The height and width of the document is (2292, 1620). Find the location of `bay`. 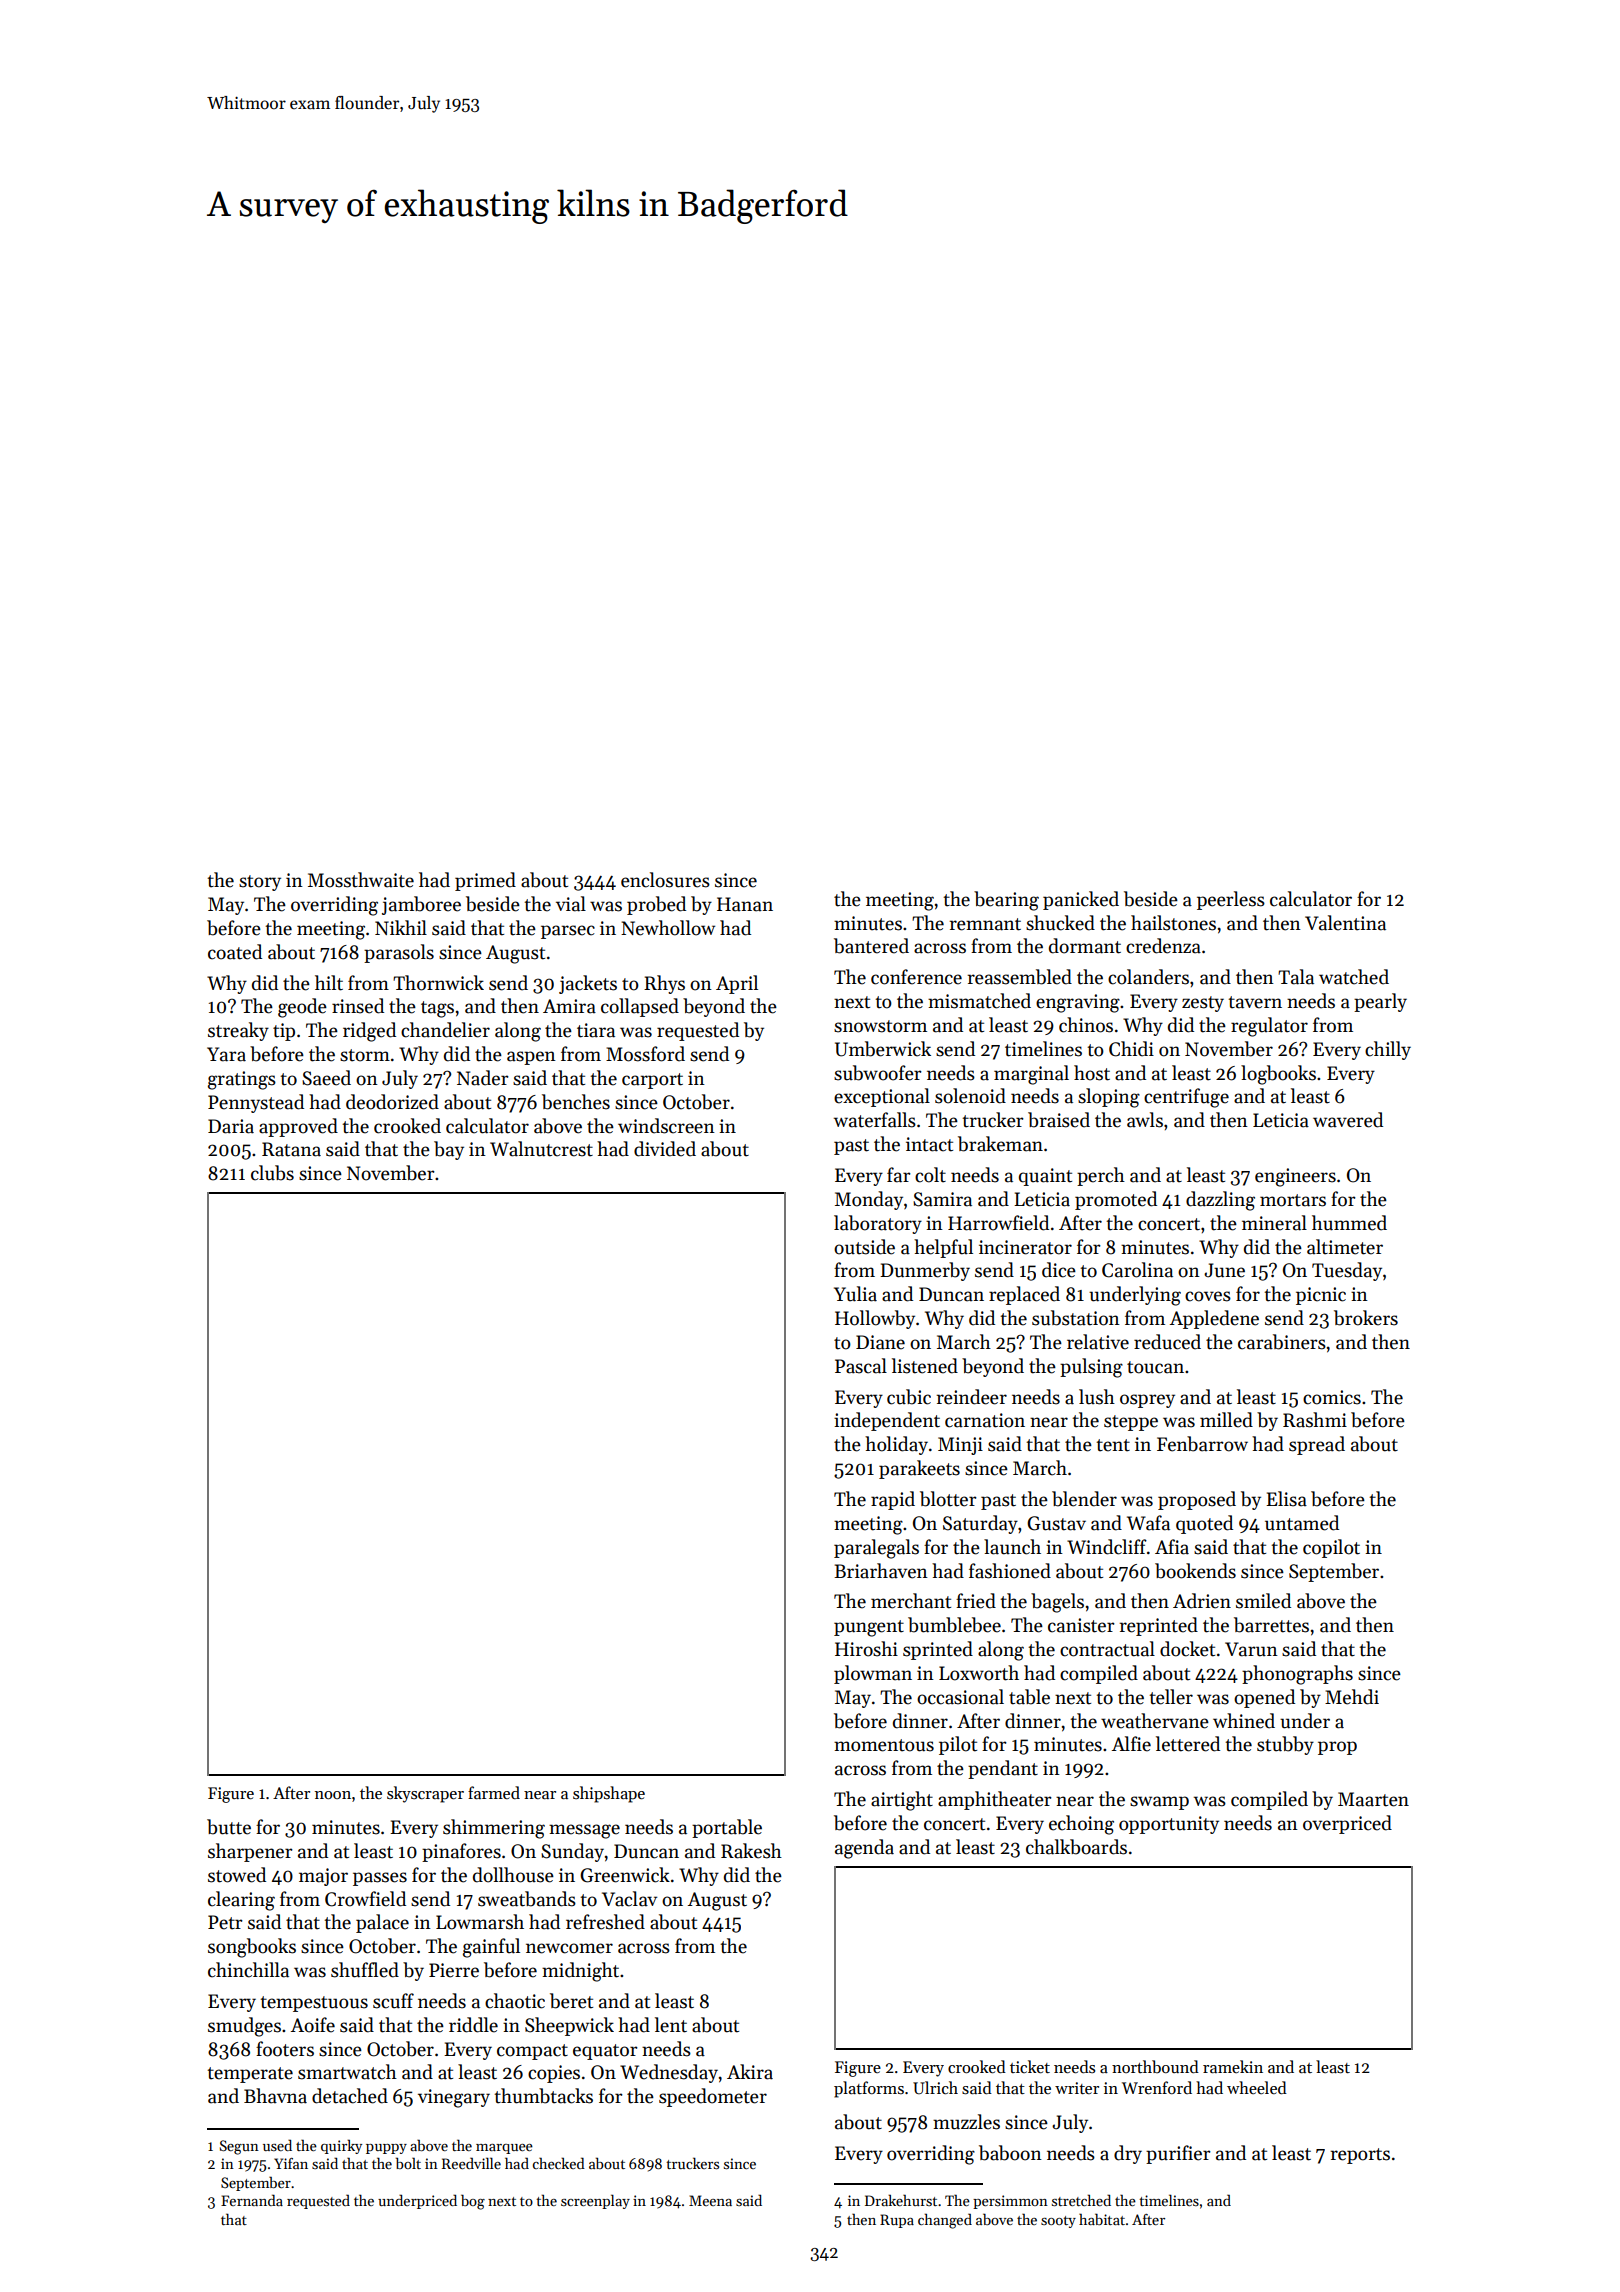

bay is located at coordinates (449, 1150).
